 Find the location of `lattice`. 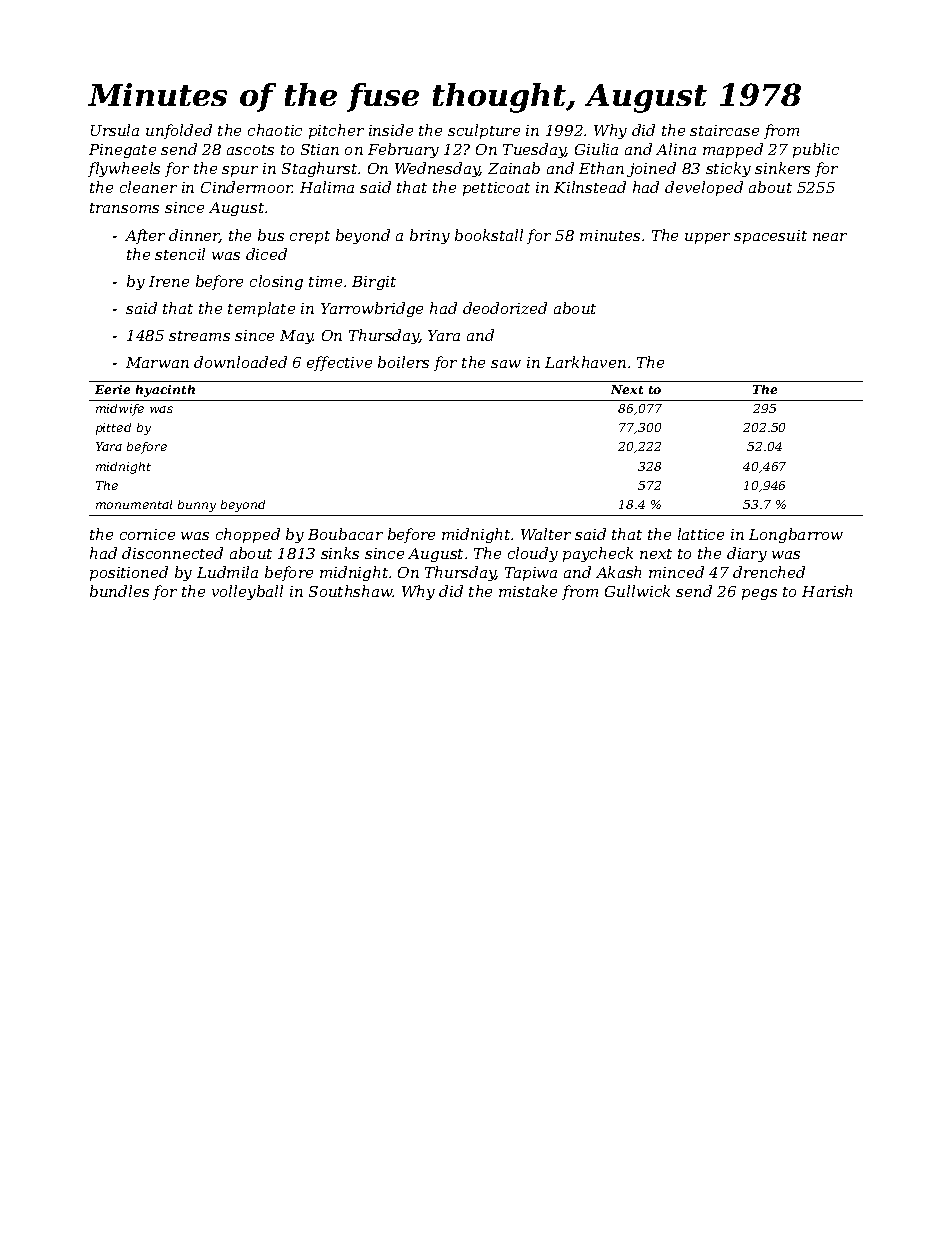

lattice is located at coordinates (701, 534).
